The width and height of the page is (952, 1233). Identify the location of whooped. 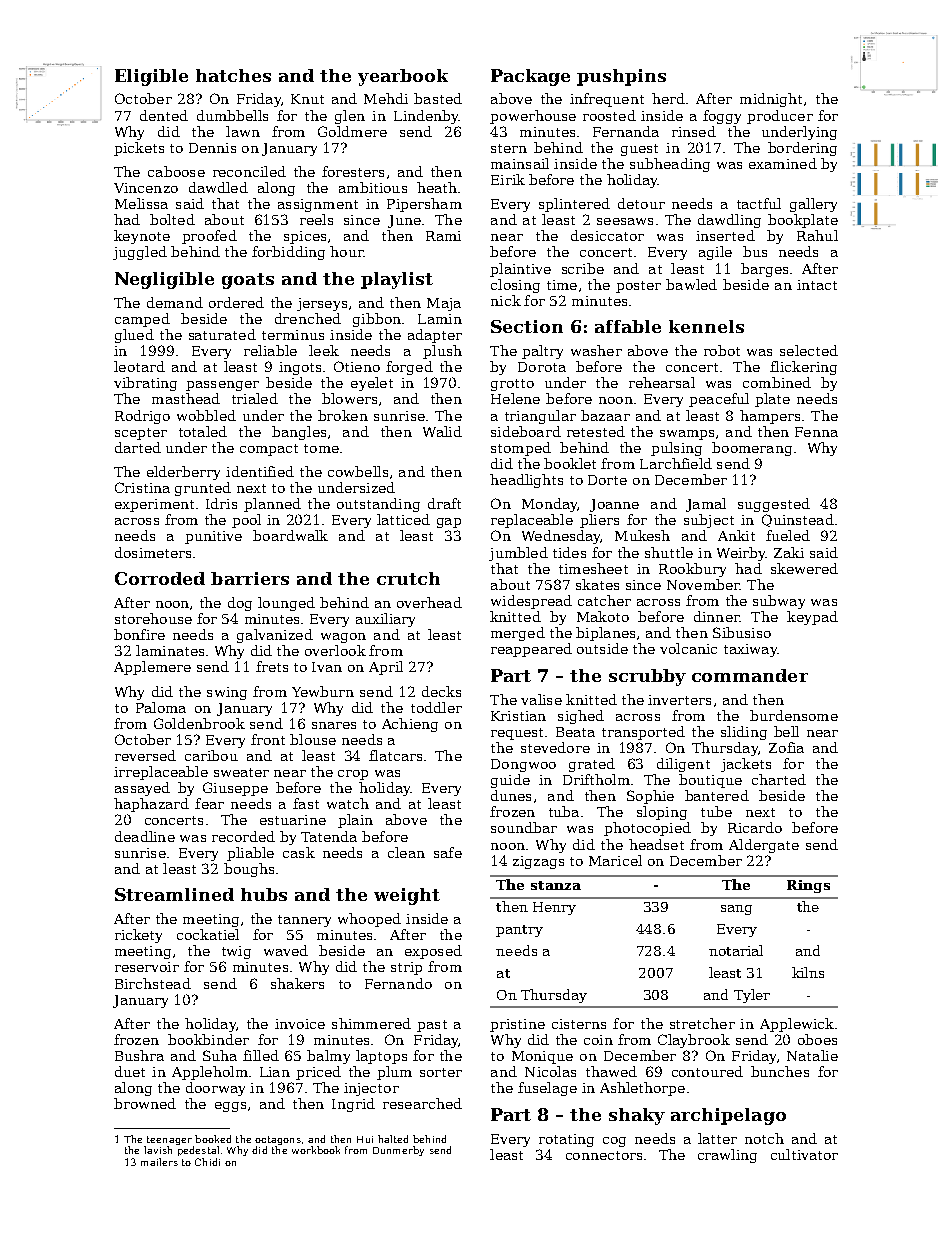
(369, 920).
